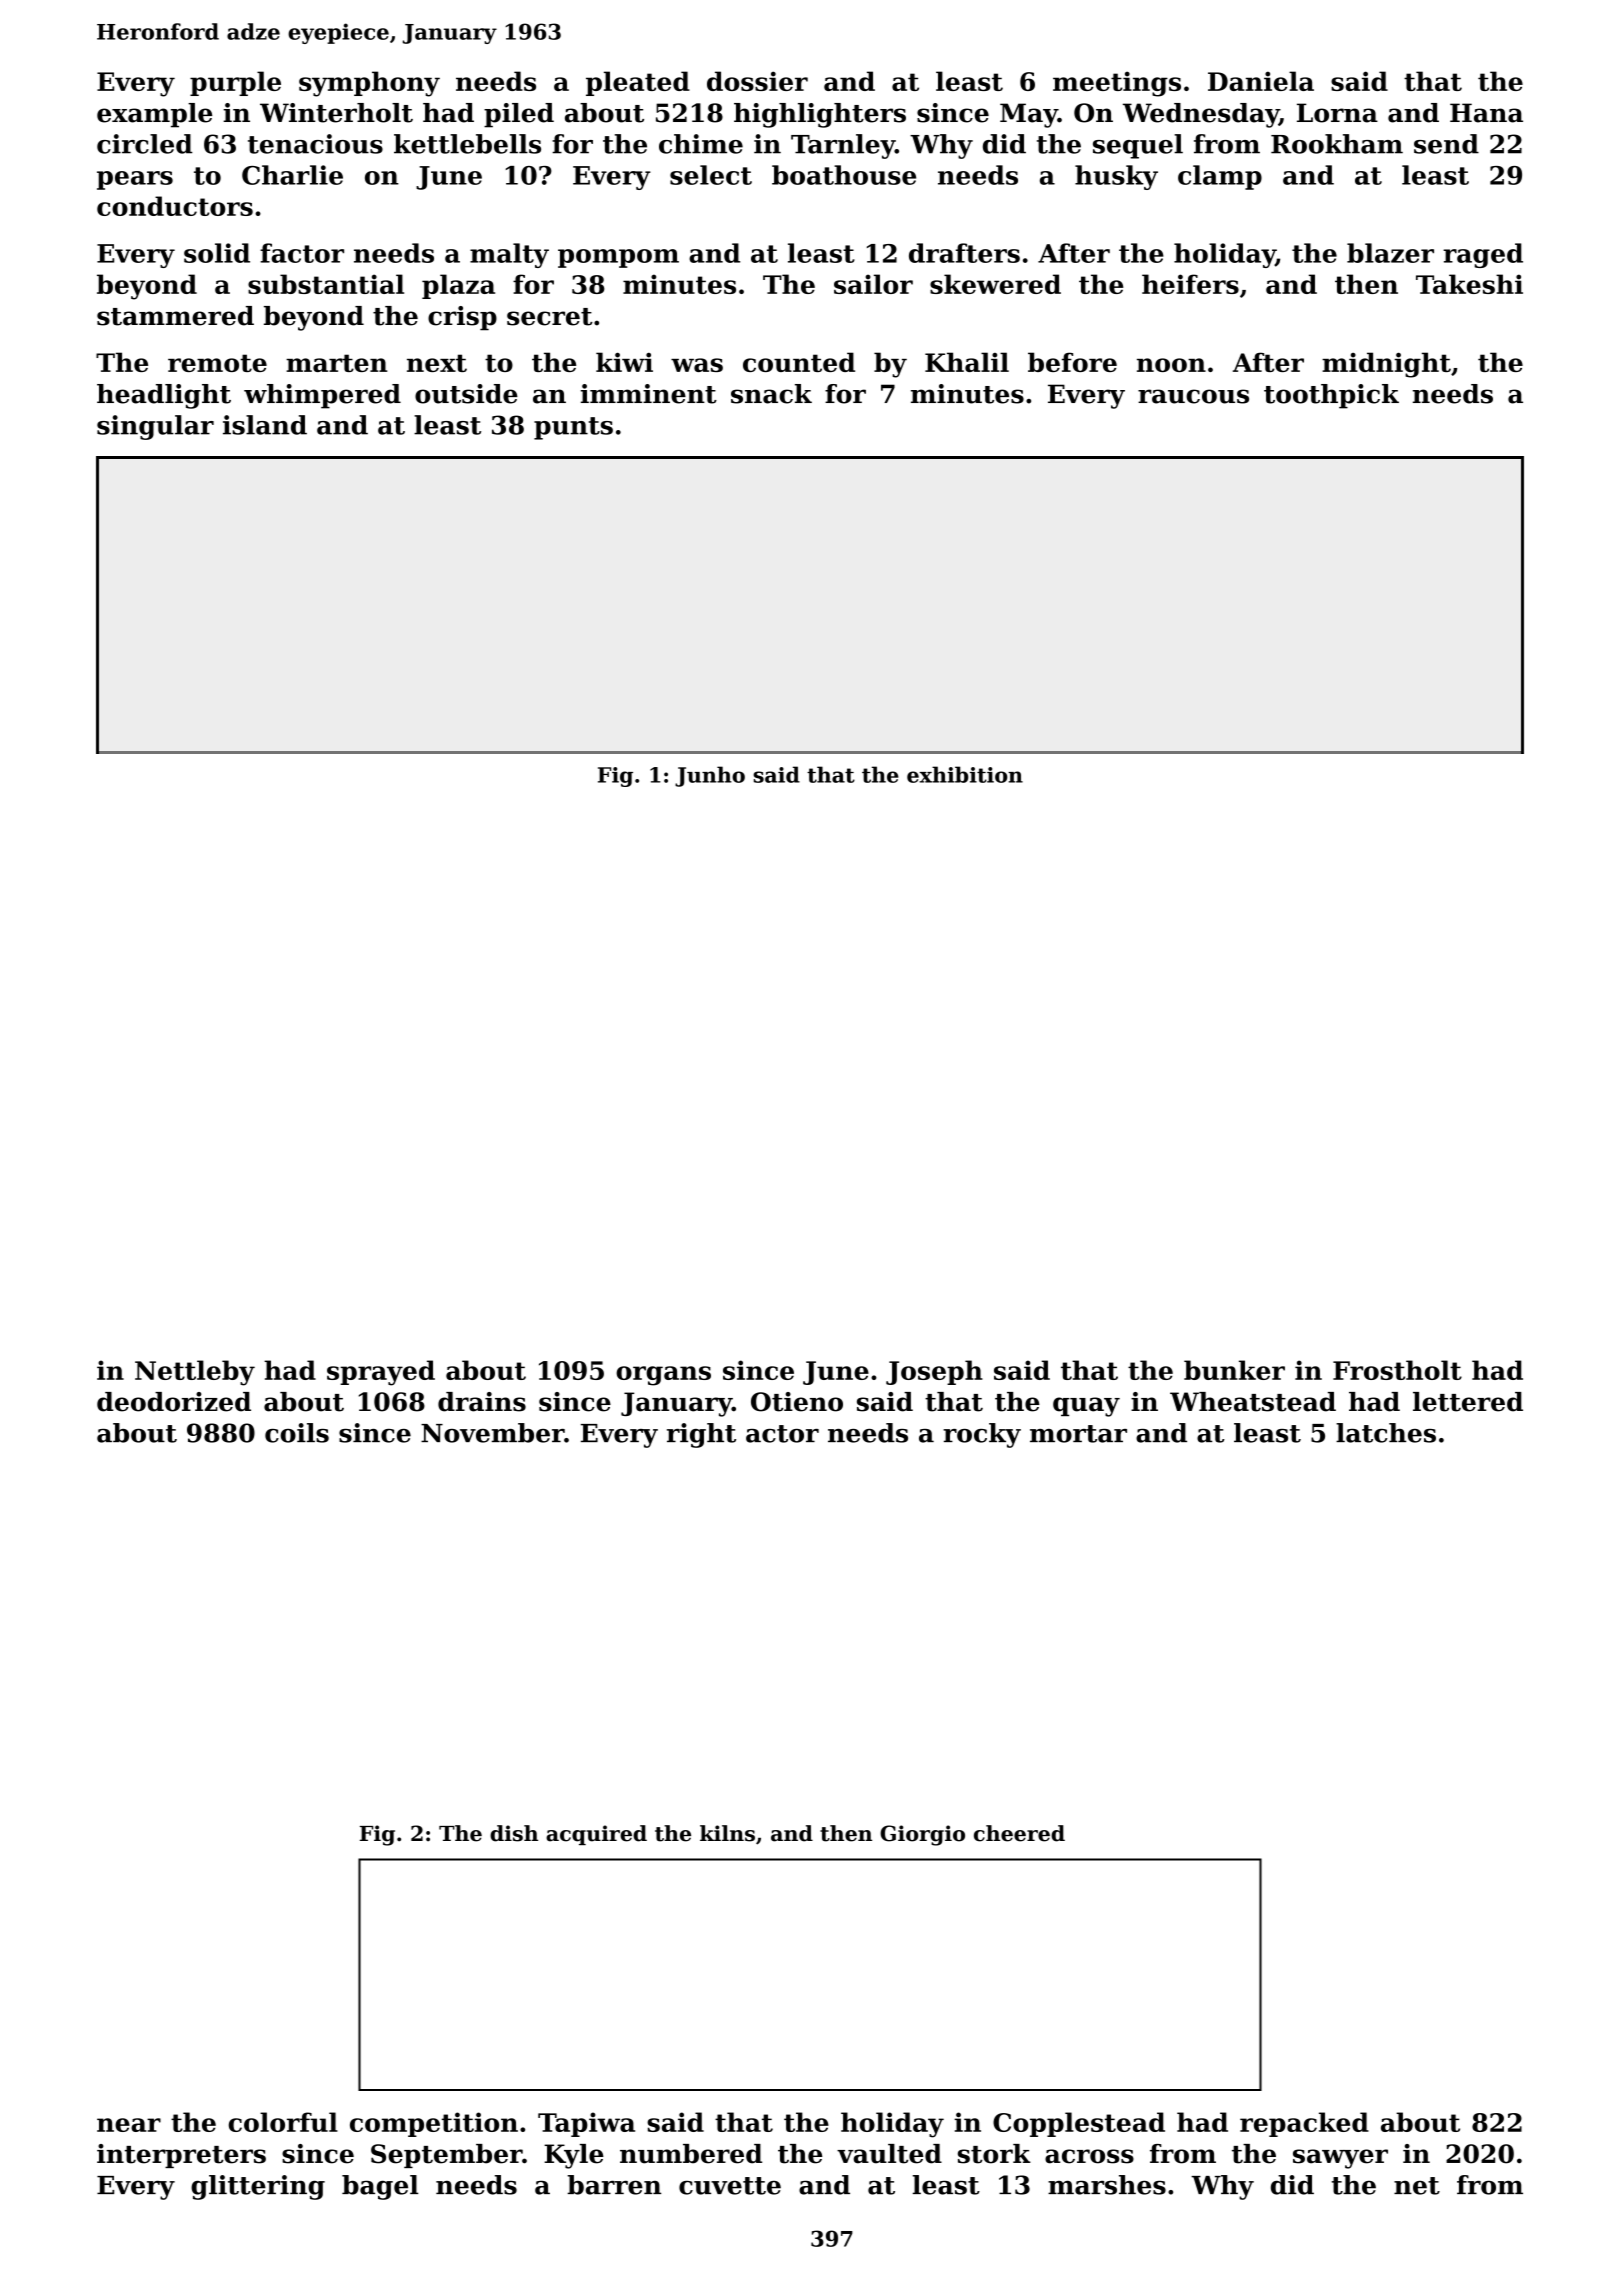 This screenshot has width=1620, height=2292. What do you see at coordinates (1261, 81) in the screenshot?
I see `Daniela` at bounding box center [1261, 81].
